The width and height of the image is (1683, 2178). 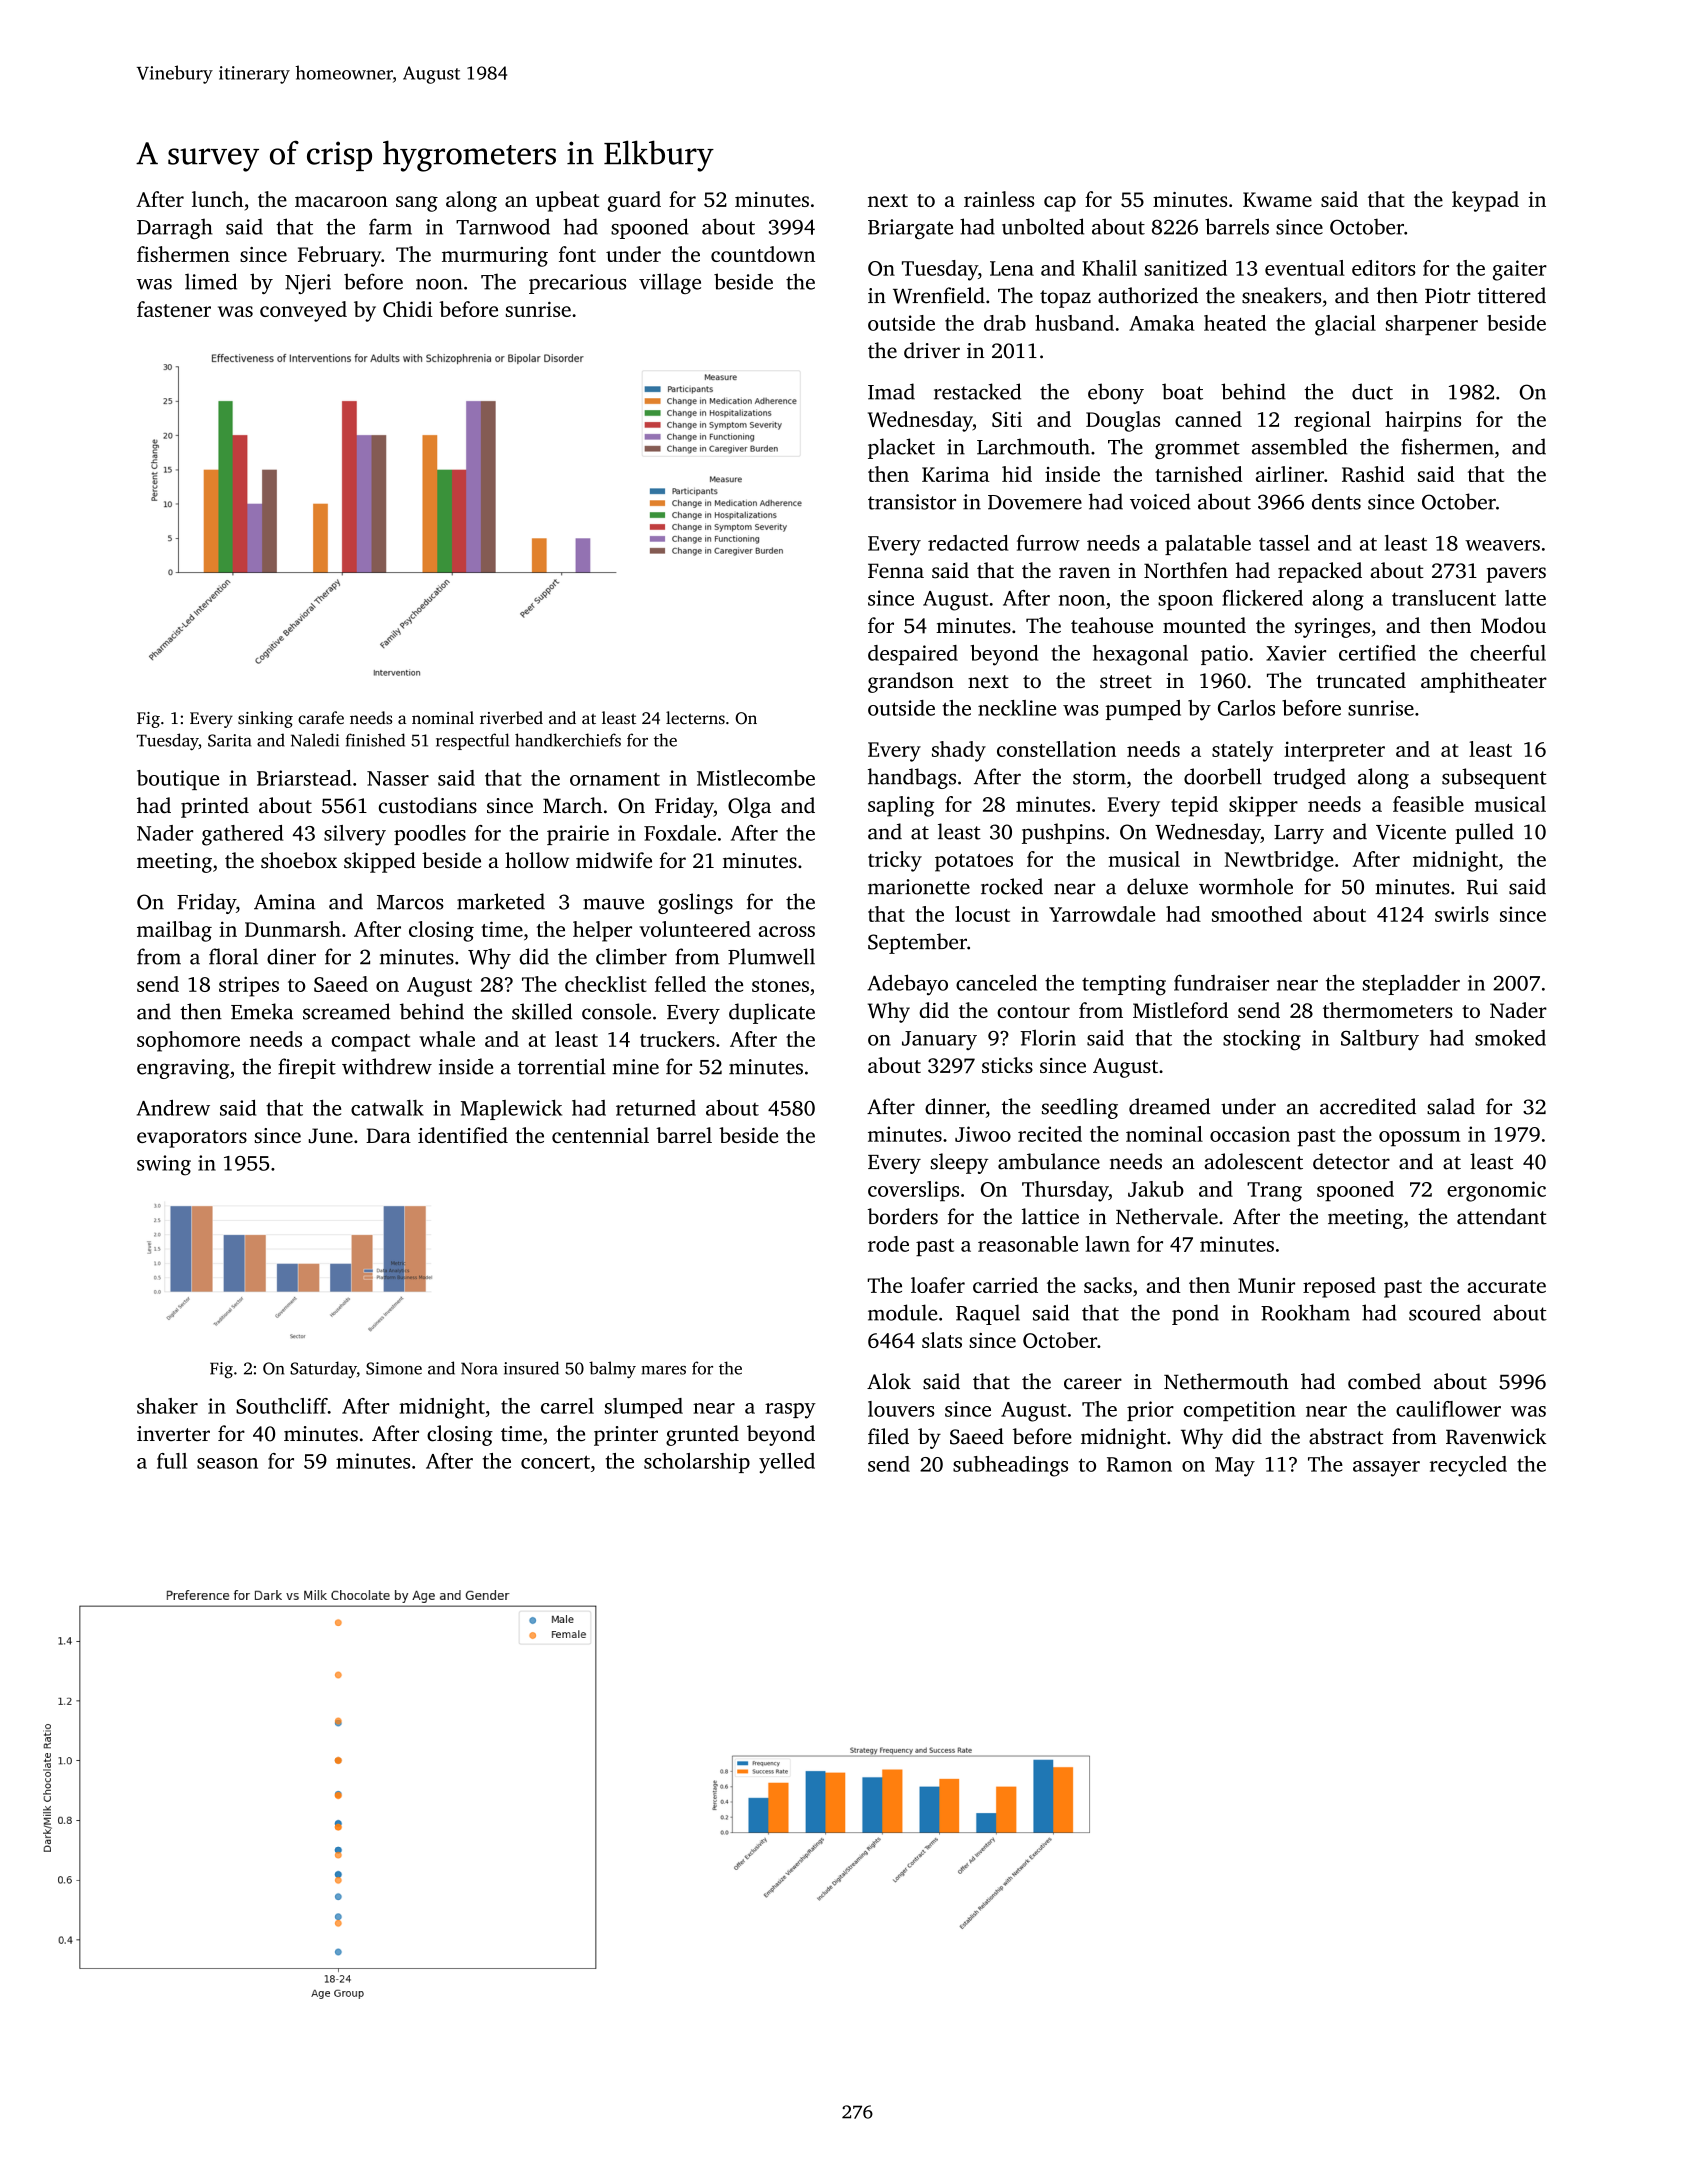 What do you see at coordinates (1485, 201) in the image?
I see `keypad` at bounding box center [1485, 201].
